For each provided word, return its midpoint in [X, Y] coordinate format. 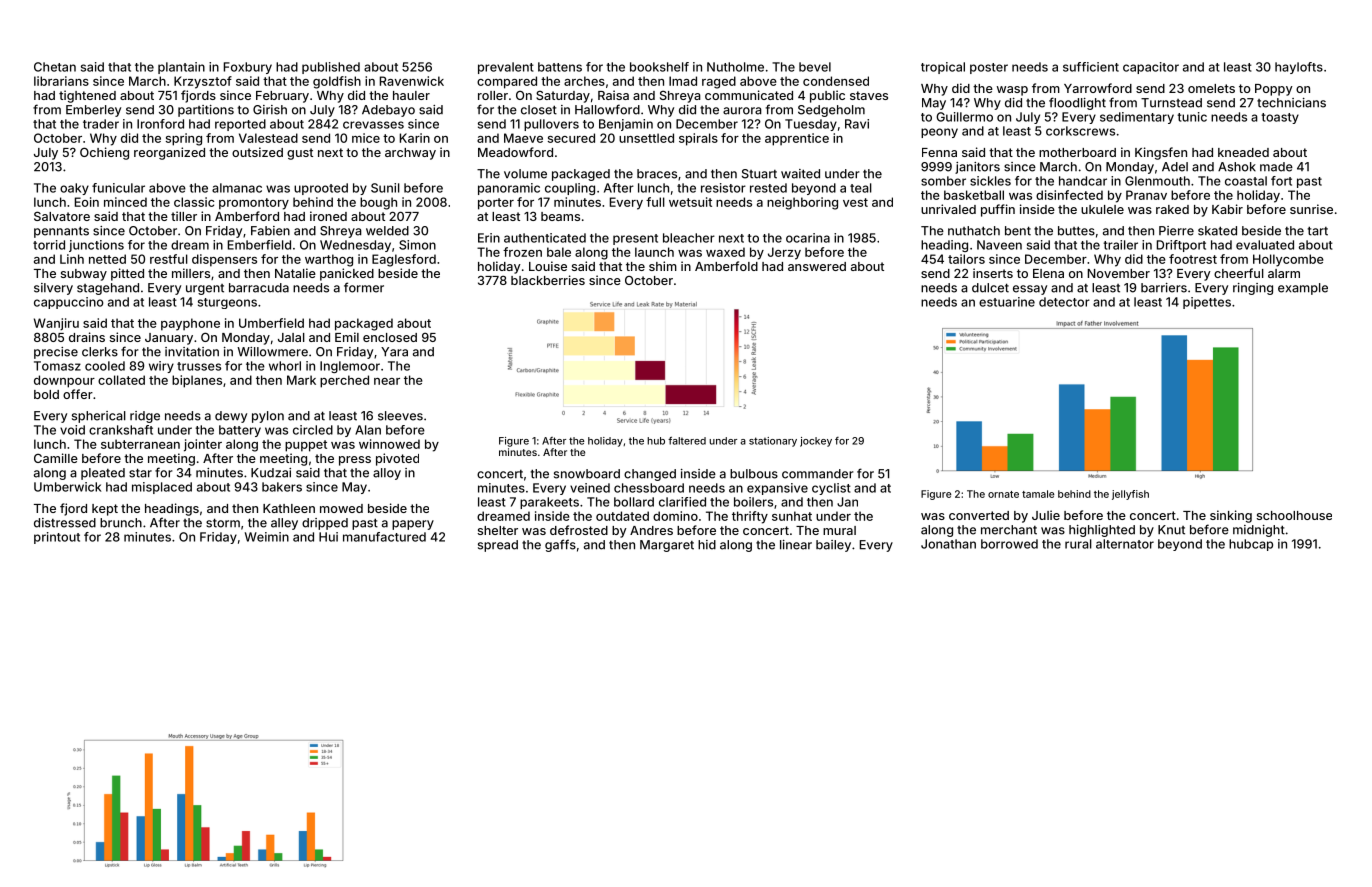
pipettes [1207, 303]
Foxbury [248, 68]
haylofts [1299, 68]
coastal [1246, 181]
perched [344, 381]
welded [387, 231]
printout [57, 538]
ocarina [808, 238]
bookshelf [659, 67]
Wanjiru [56, 324]
